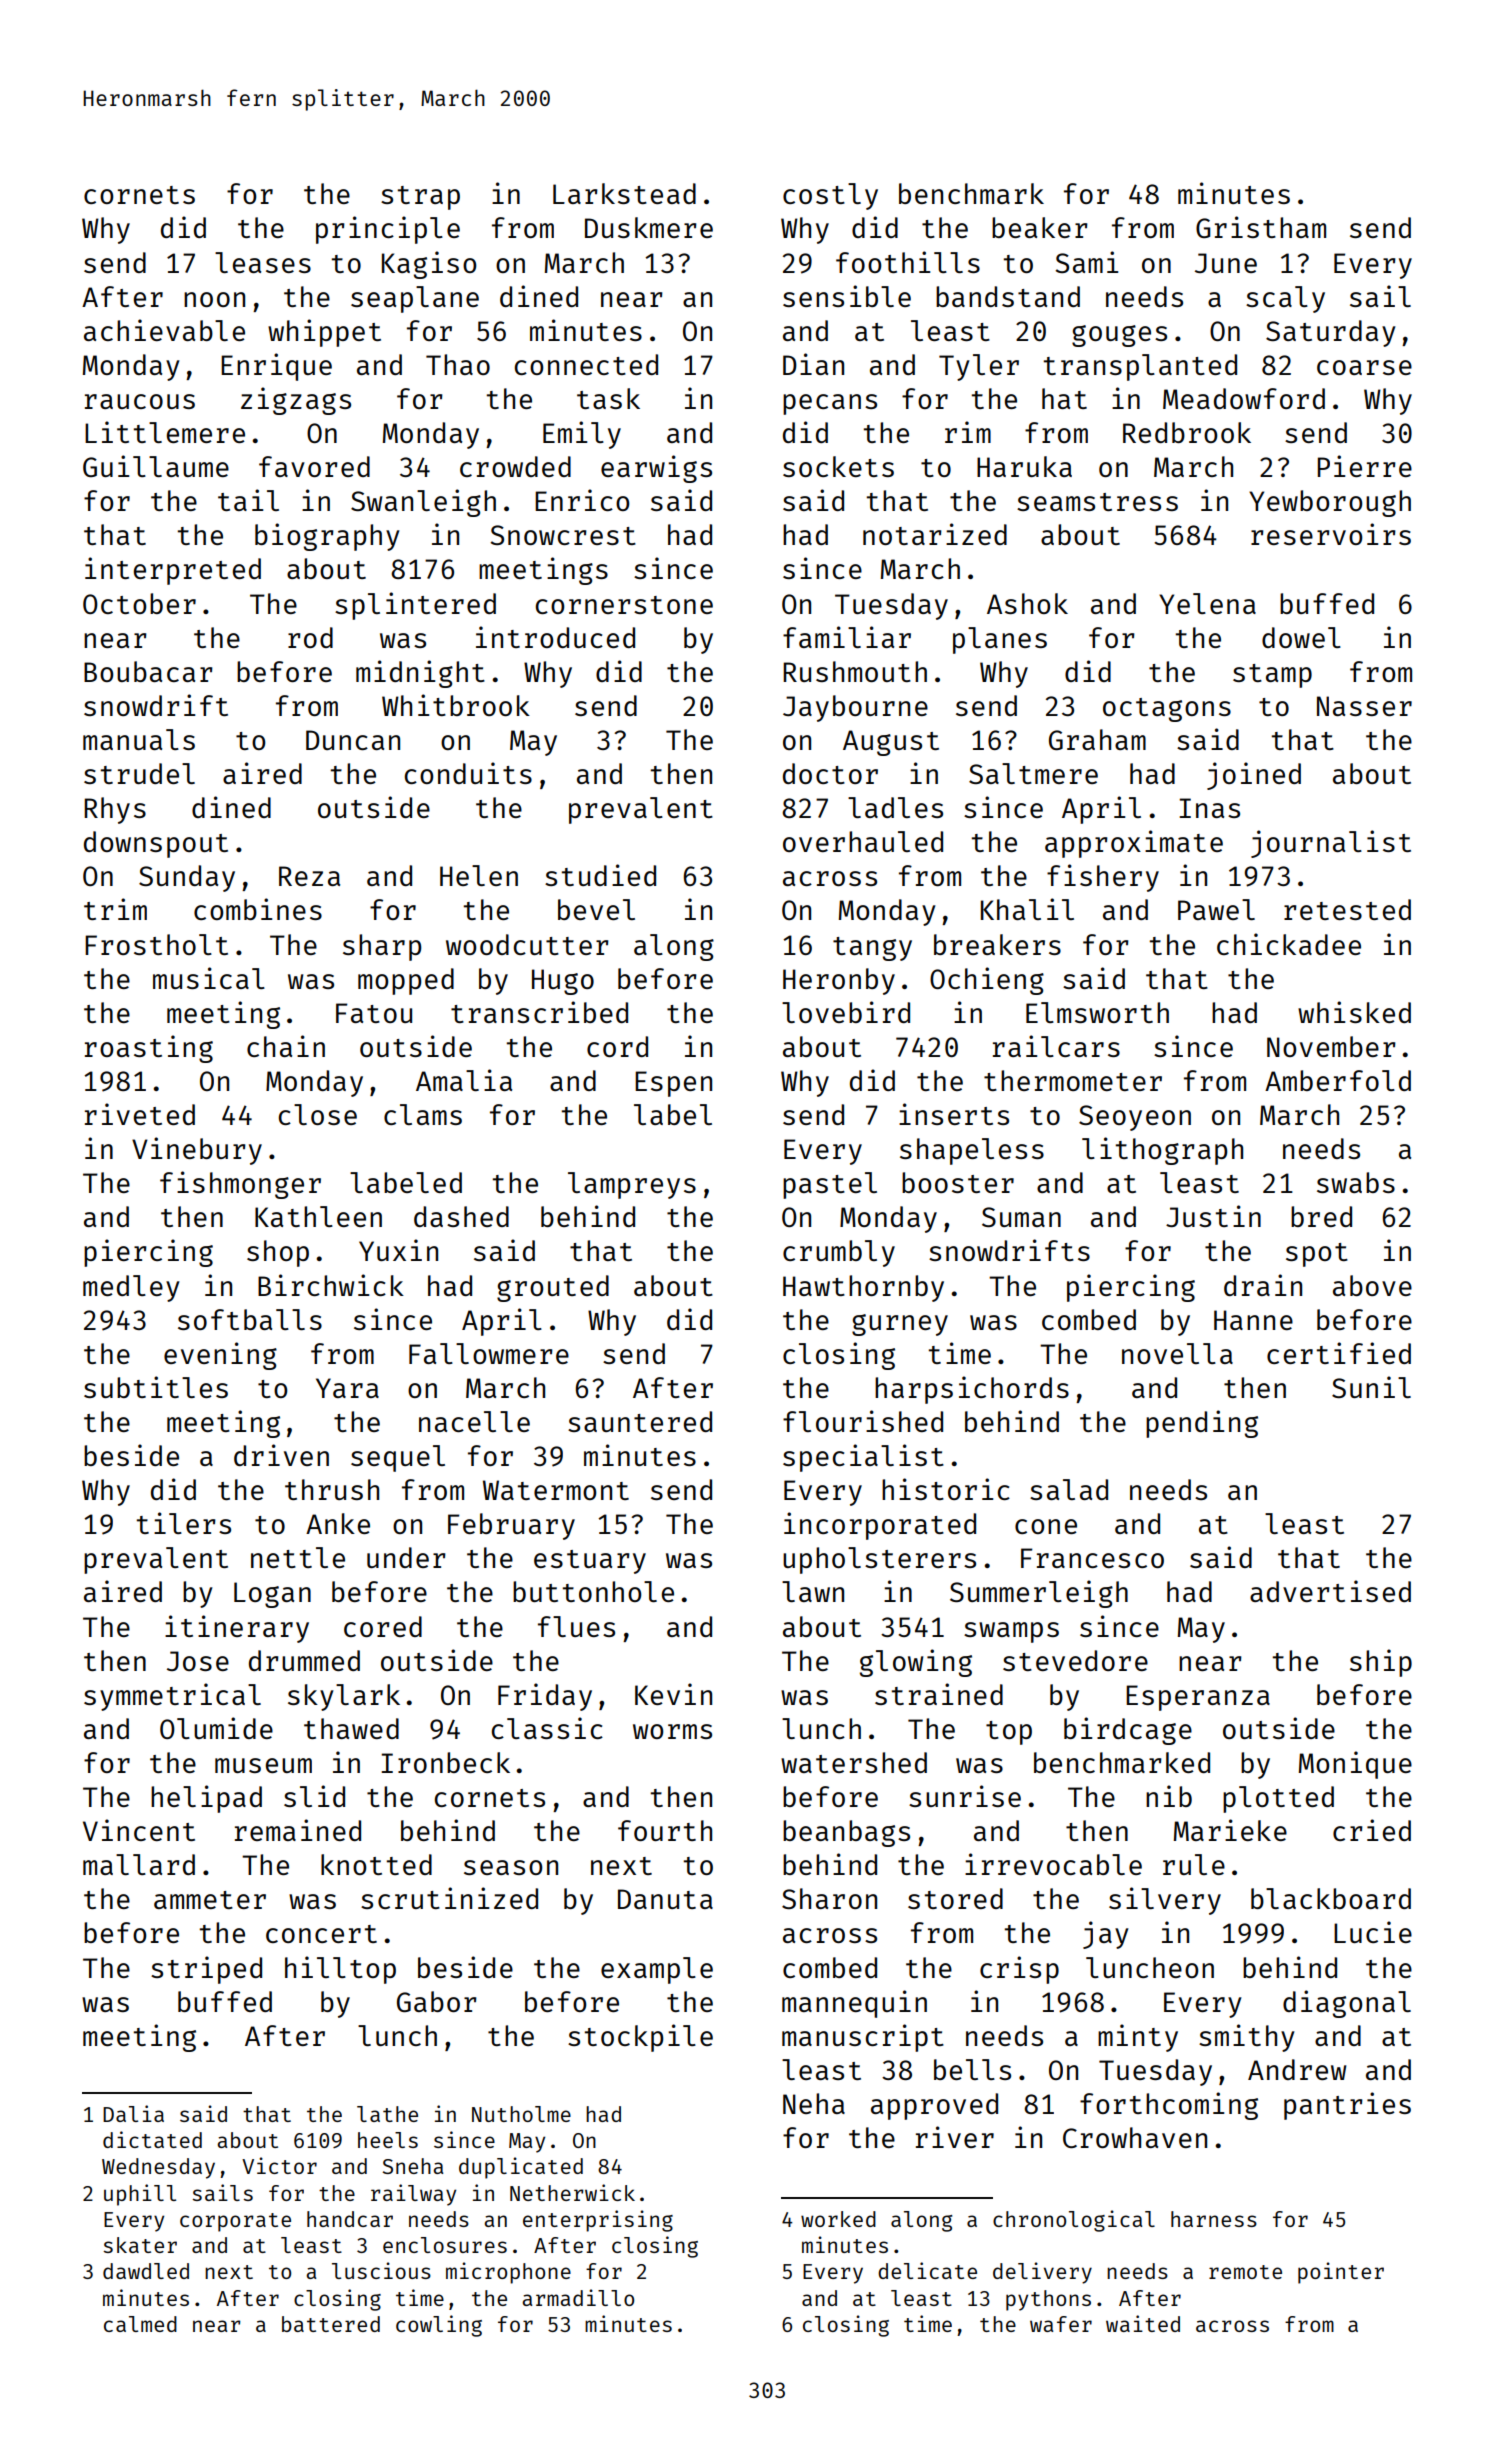  I want to click on noon, so click(214, 299).
